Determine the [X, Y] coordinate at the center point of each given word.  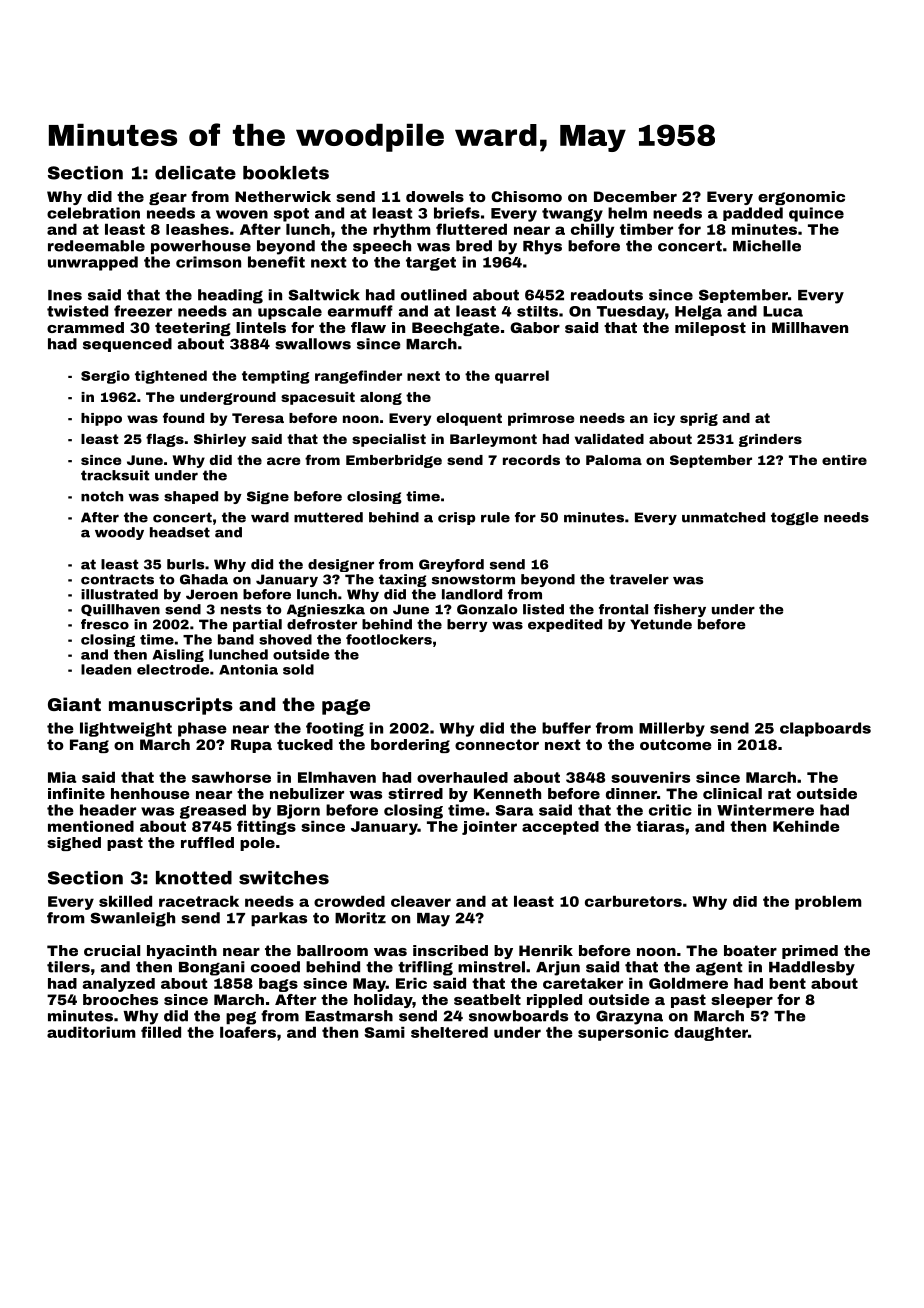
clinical [732, 793]
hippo [101, 419]
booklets [286, 173]
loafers [248, 1032]
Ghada [204, 579]
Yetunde [661, 624]
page [346, 707]
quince [816, 214]
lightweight [126, 729]
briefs [457, 213]
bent [787, 983]
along [381, 398]
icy [664, 419]
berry [467, 625]
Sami [384, 1032]
